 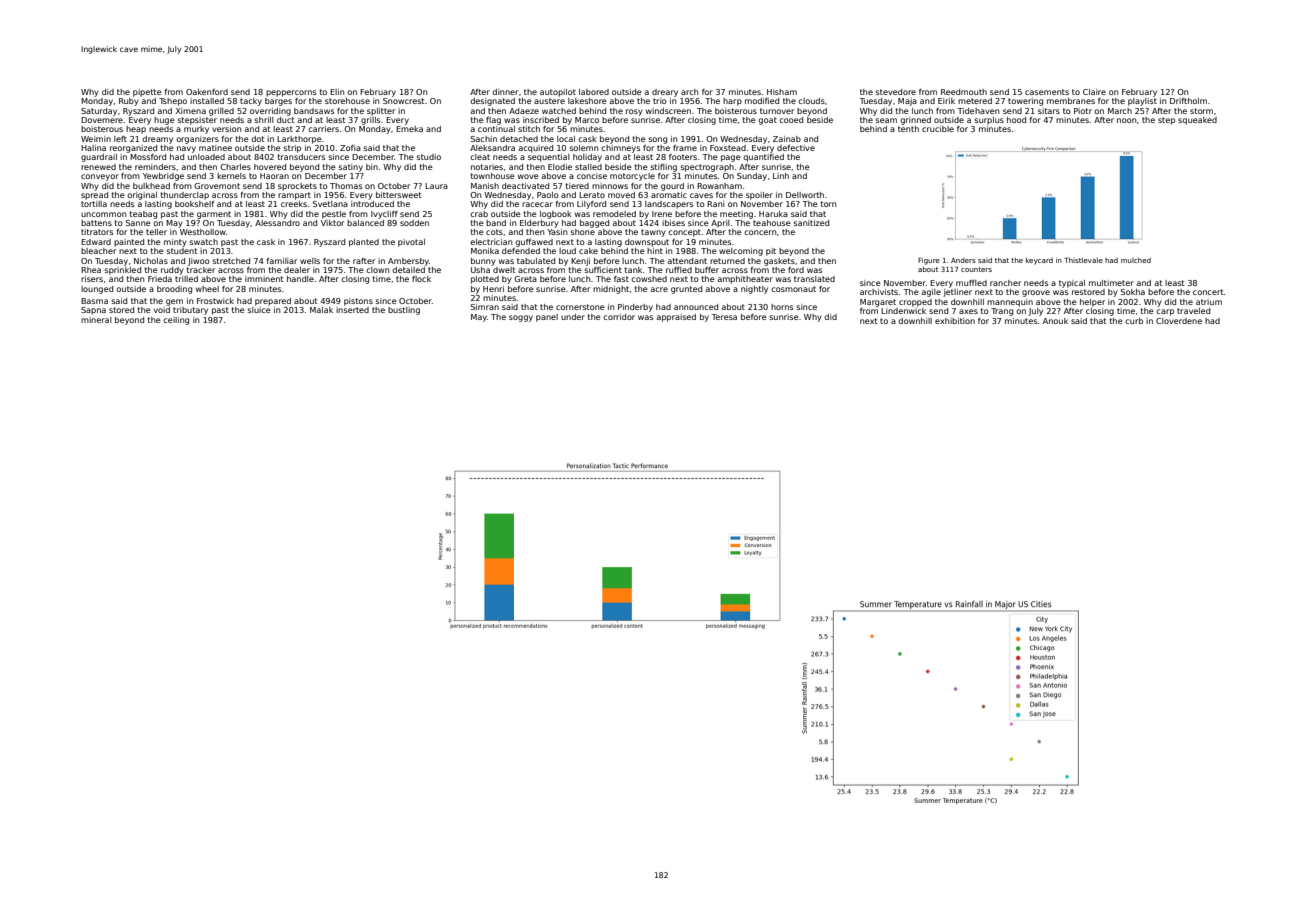 What do you see at coordinates (133, 149) in the document?
I see `reorganized` at bounding box center [133, 149].
